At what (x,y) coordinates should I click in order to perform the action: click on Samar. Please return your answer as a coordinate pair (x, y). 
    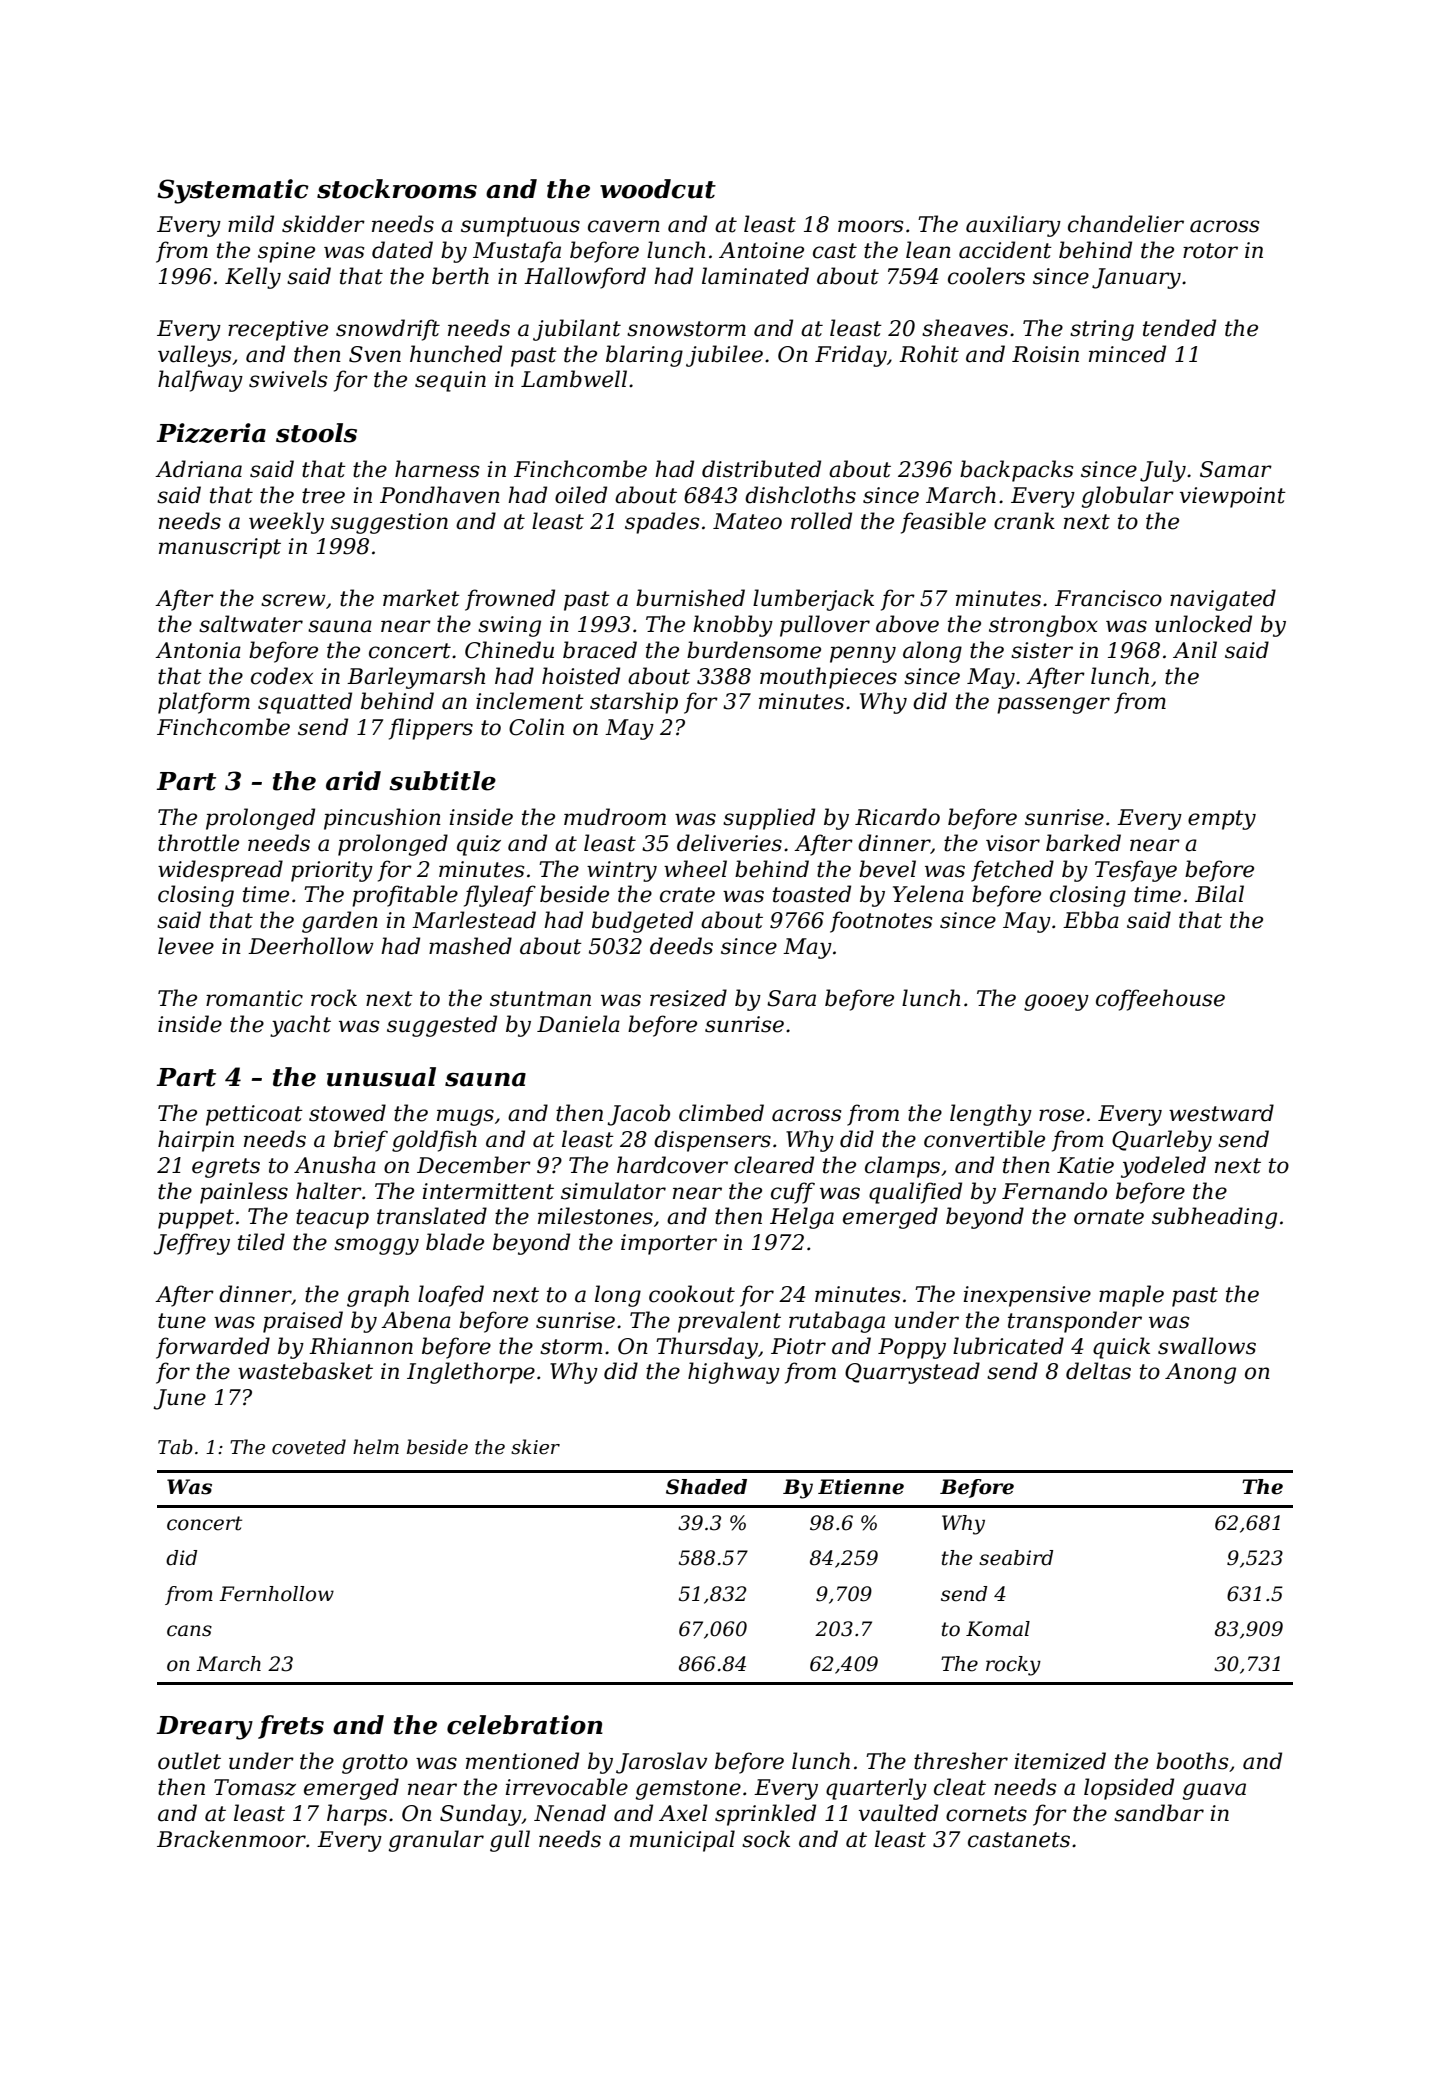
    Looking at the image, I should click on (1236, 469).
